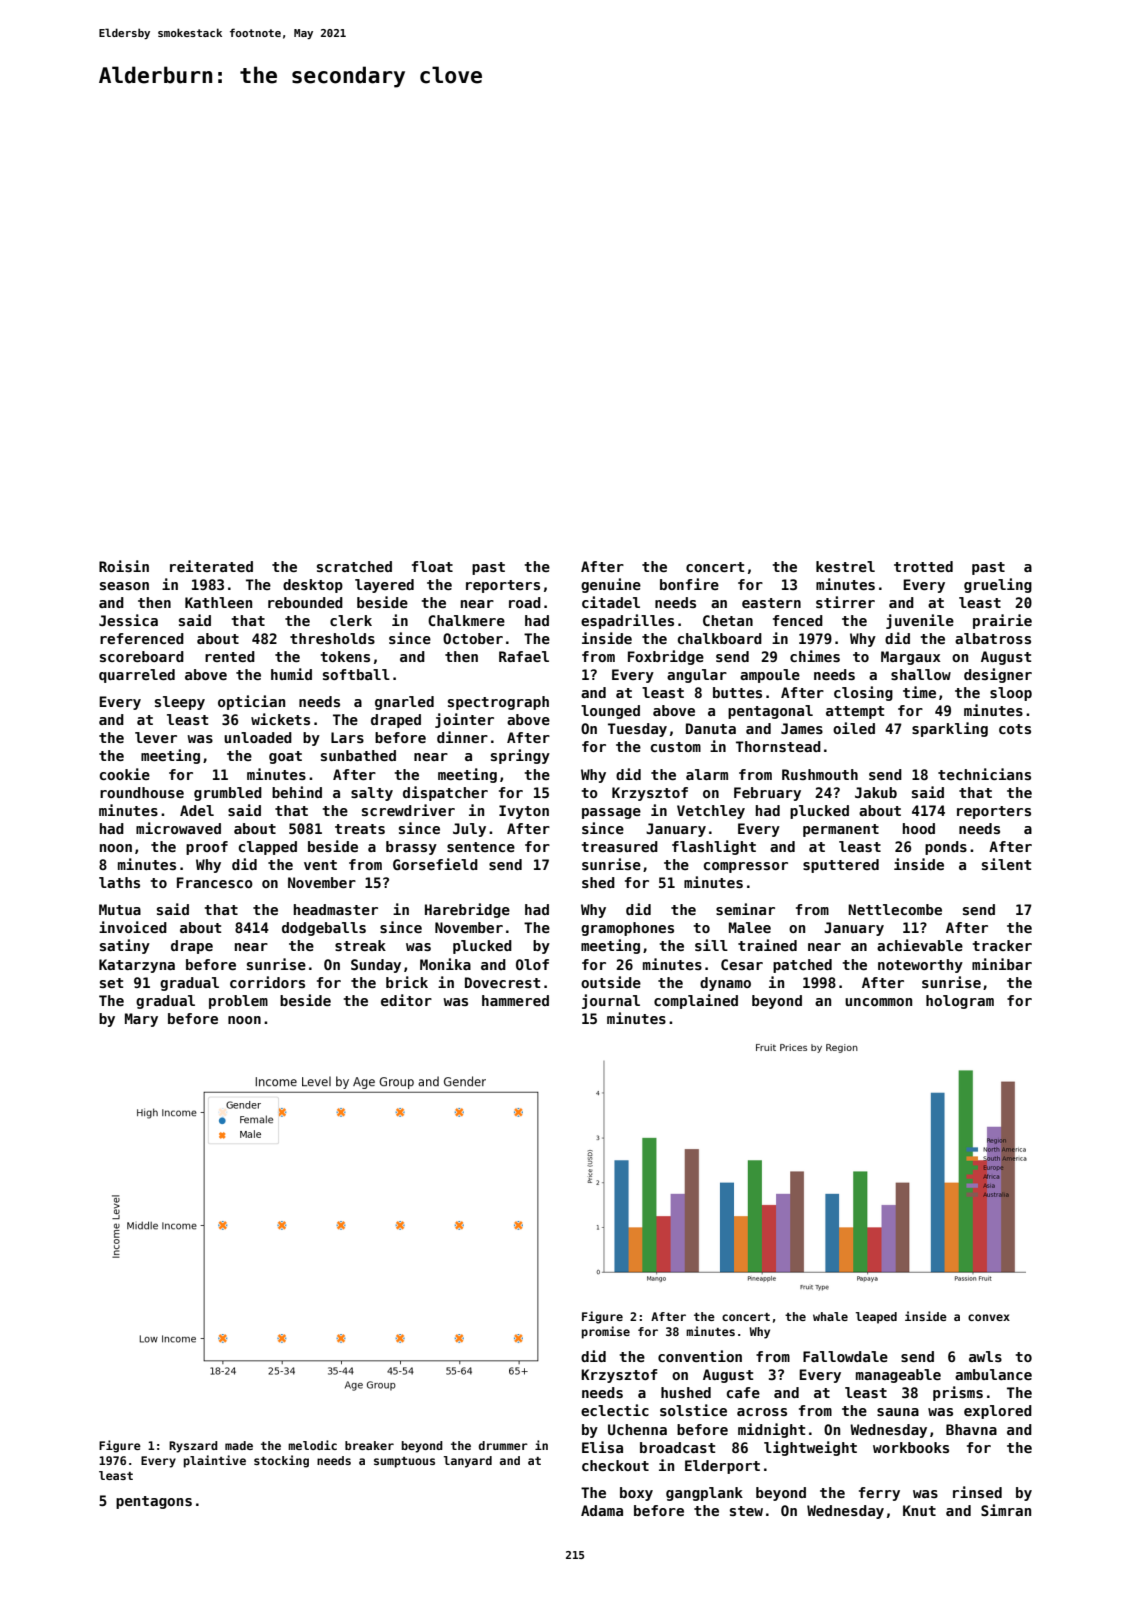  I want to click on rebounded, so click(305, 602).
